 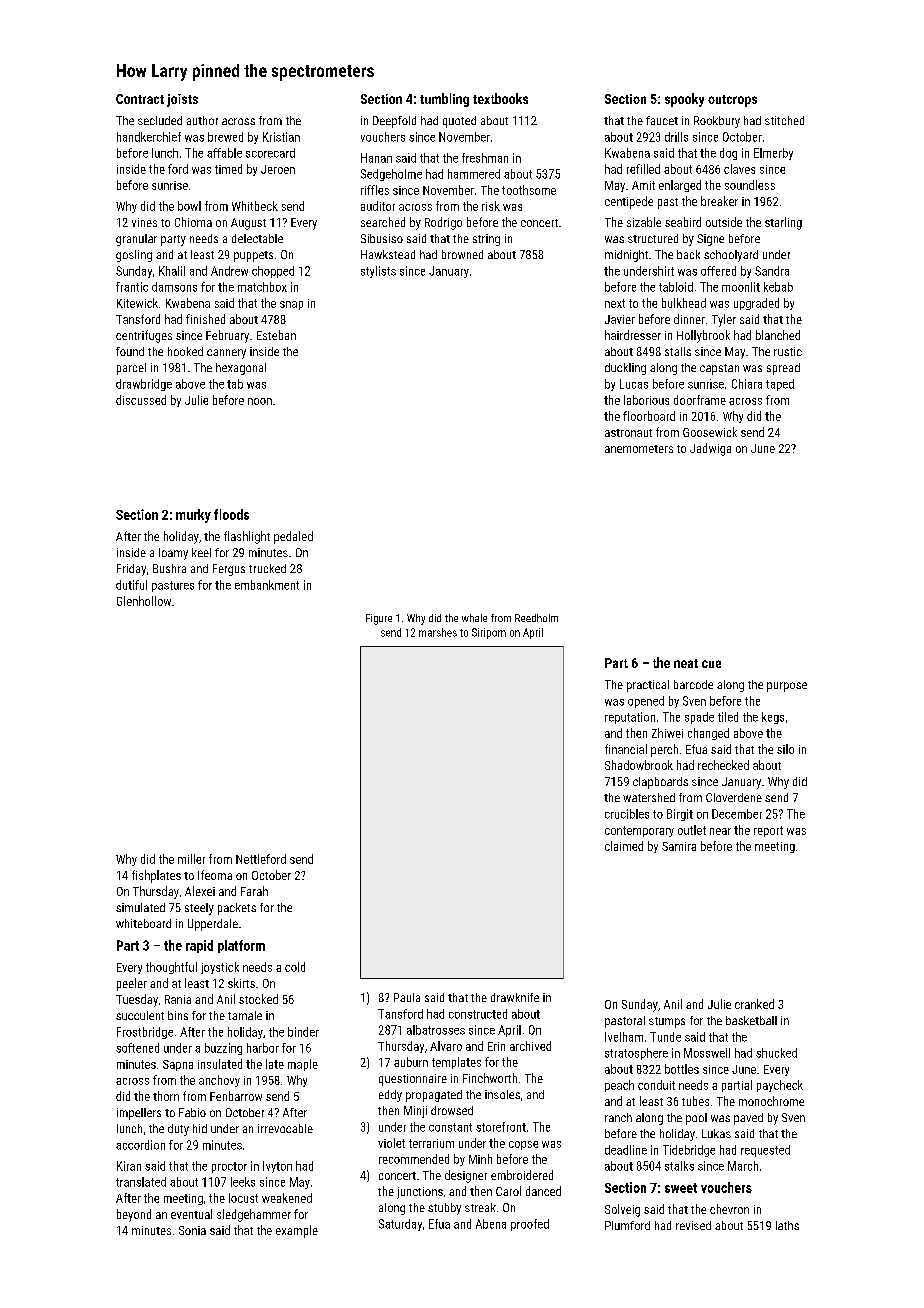 I want to click on chevron, so click(x=729, y=1209).
